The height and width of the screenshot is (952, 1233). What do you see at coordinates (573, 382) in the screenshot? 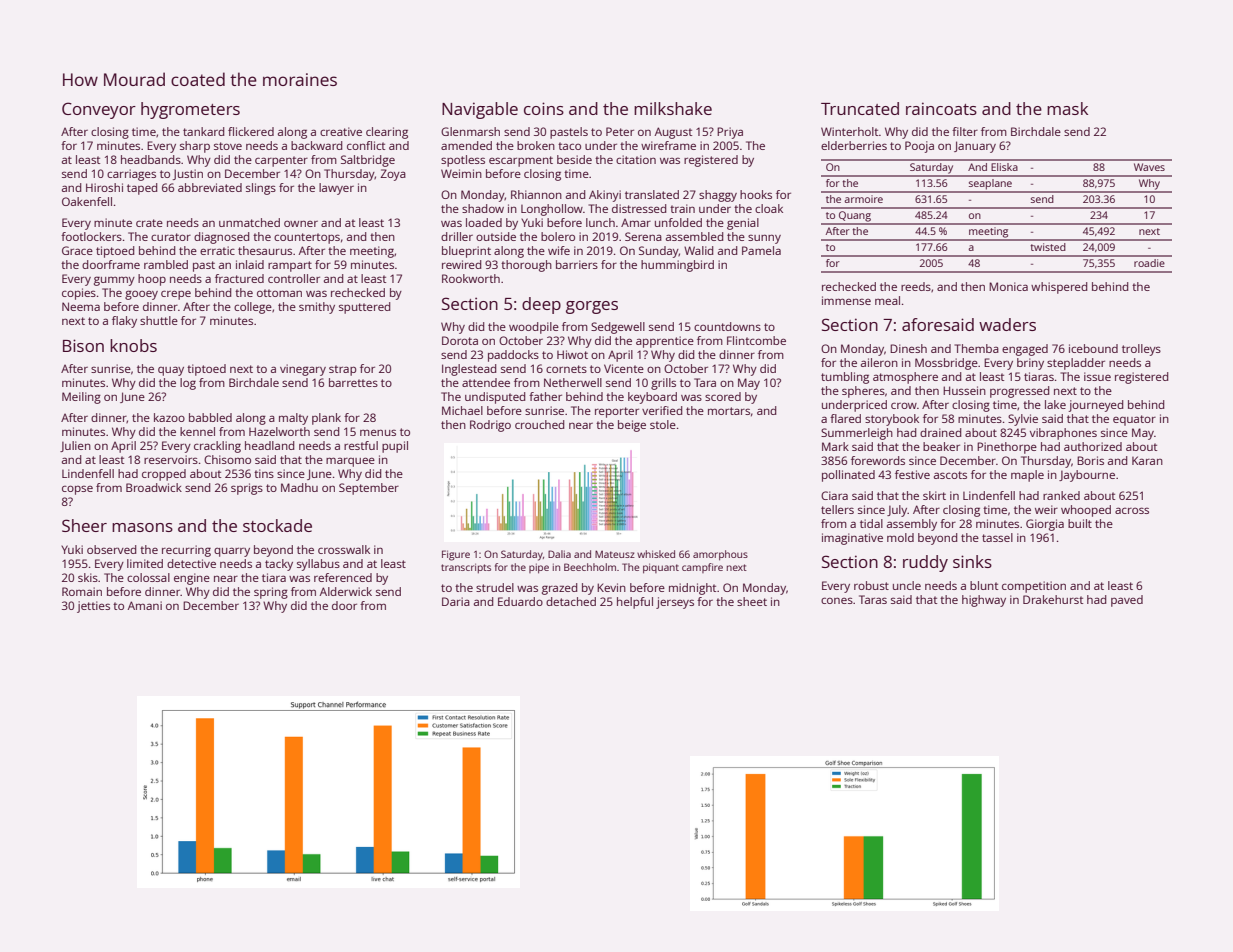
I see `Netherwell` at bounding box center [573, 382].
